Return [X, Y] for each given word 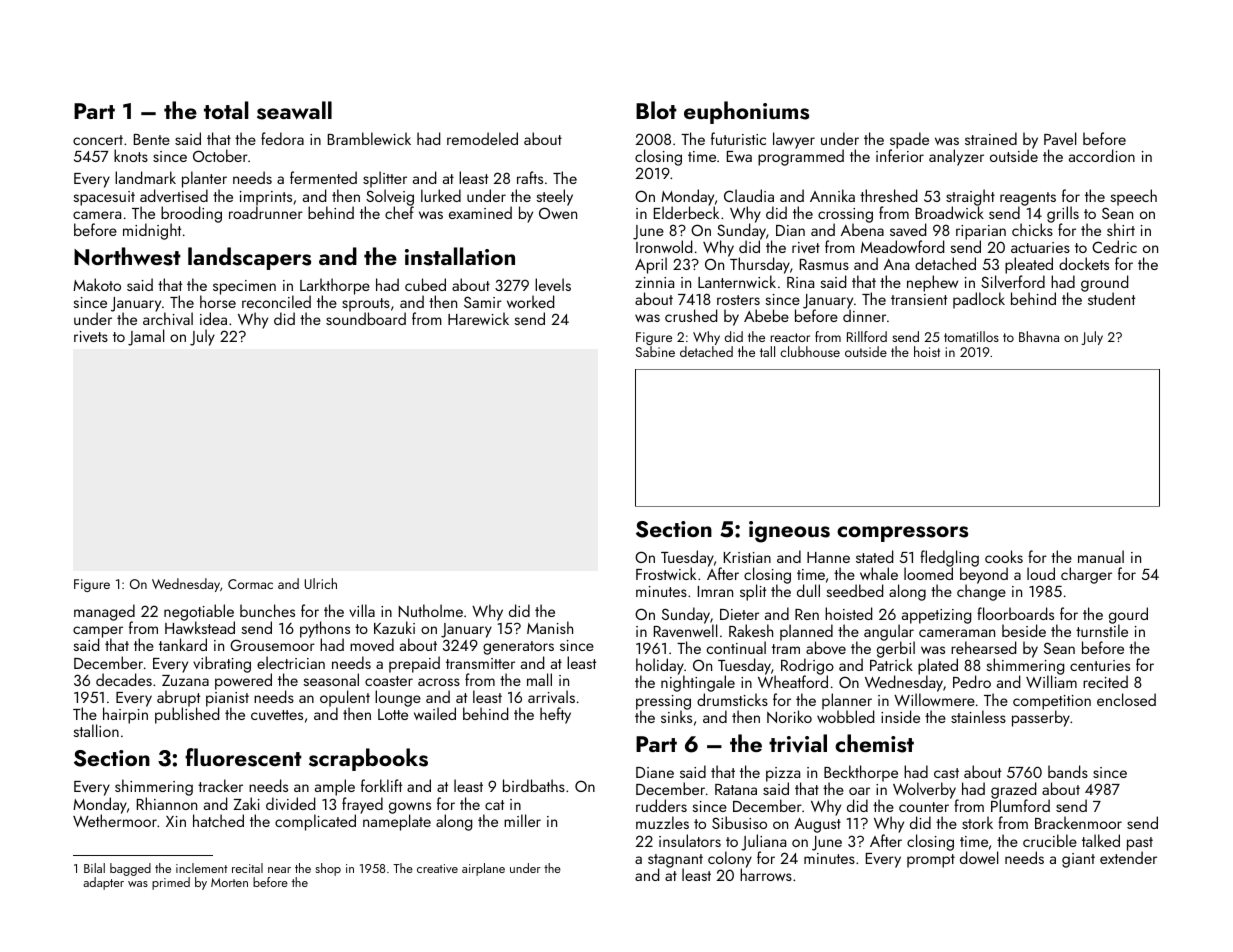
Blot [656, 110]
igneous [789, 532]
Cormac [250, 584]
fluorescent [243, 757]
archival [168, 319]
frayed [362, 805]
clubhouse [810, 351]
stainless [978, 716]
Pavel [1060, 138]
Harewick [478, 318]
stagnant [675, 861]
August [817, 825]
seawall [294, 110]
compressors [902, 534]
